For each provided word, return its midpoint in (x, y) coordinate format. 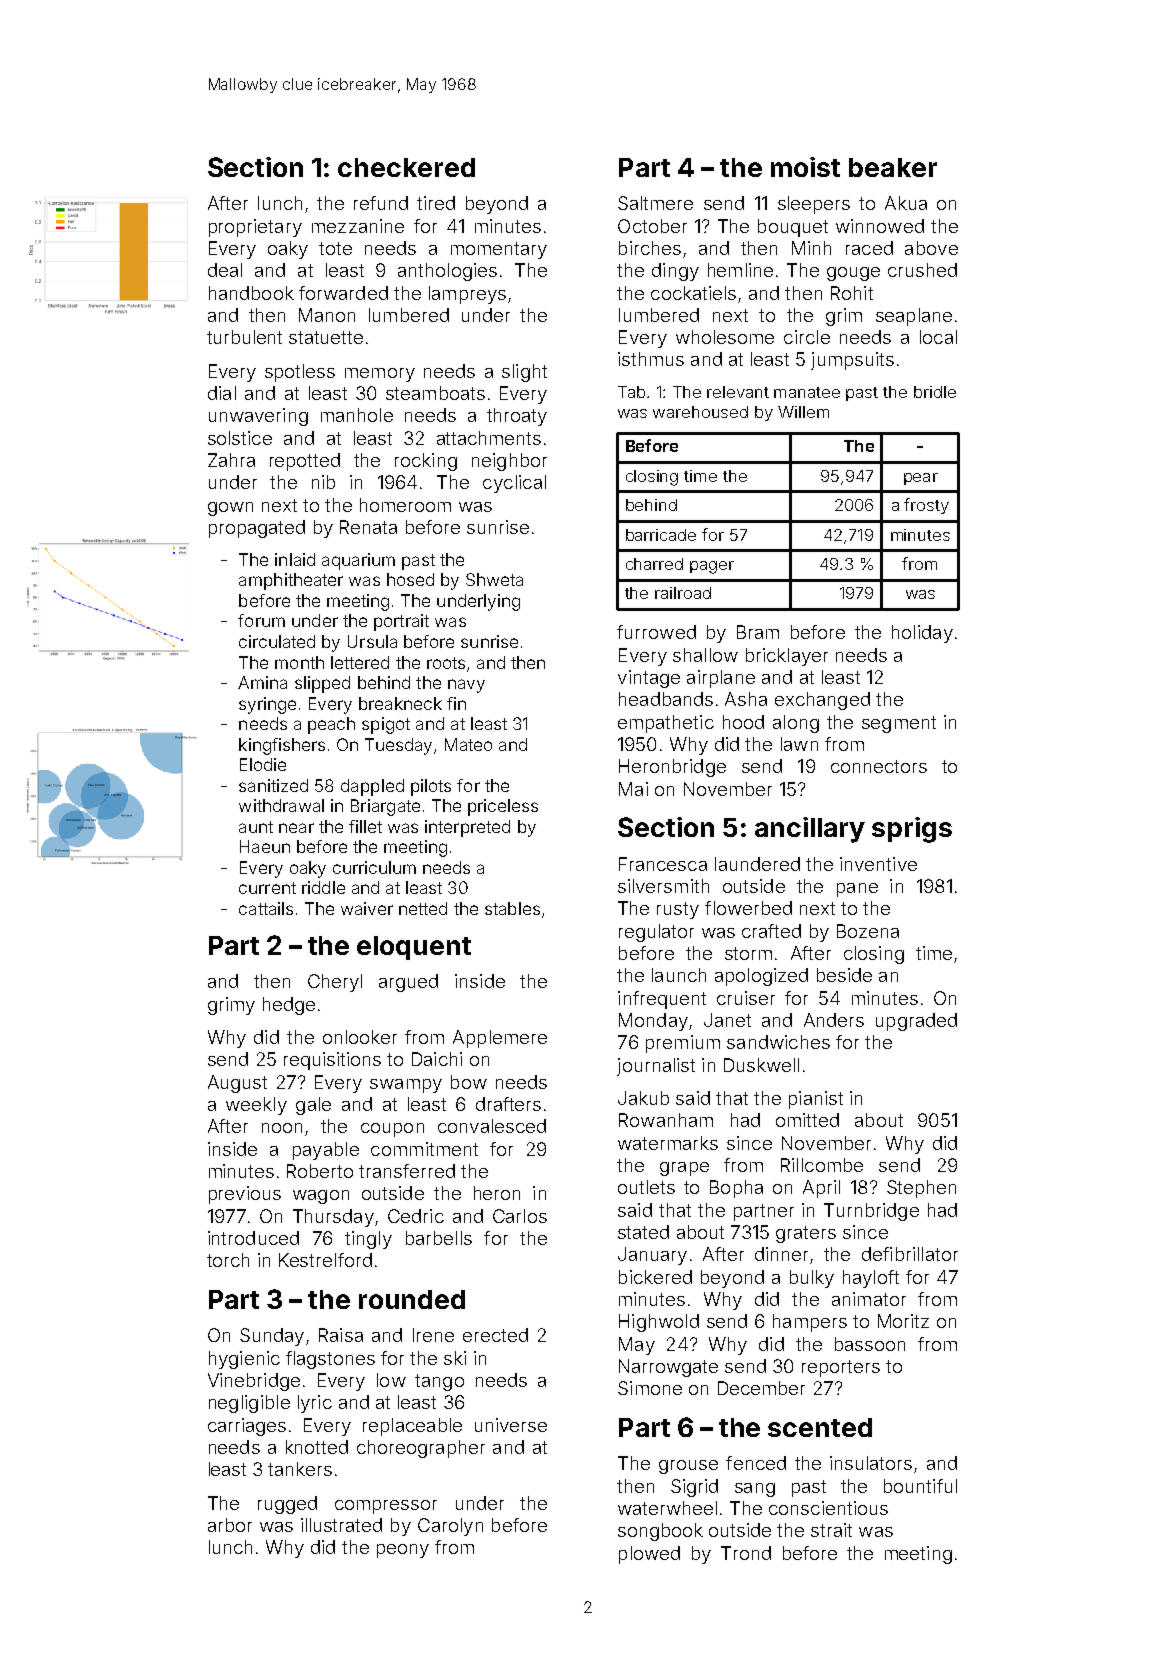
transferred (407, 1171)
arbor (230, 1525)
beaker (893, 167)
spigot (386, 725)
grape (684, 1169)
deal (225, 270)
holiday (922, 634)
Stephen (921, 1189)
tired (436, 203)
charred (654, 564)
